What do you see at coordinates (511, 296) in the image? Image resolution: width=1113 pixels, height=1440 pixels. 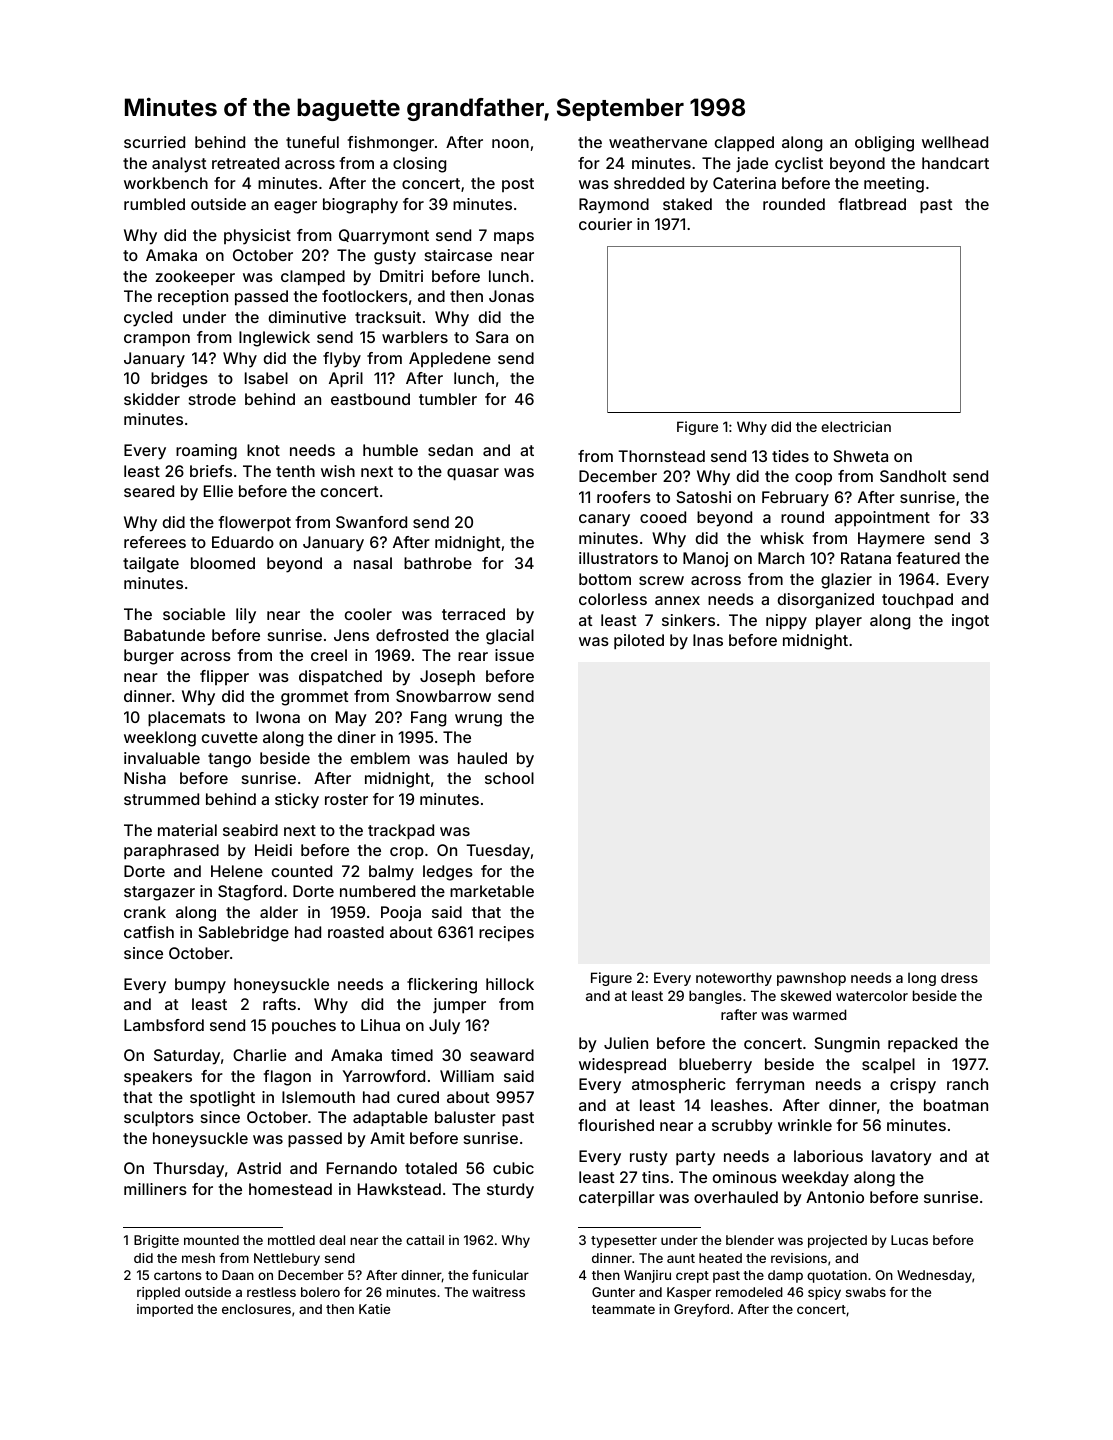 I see `Jonas` at bounding box center [511, 296].
